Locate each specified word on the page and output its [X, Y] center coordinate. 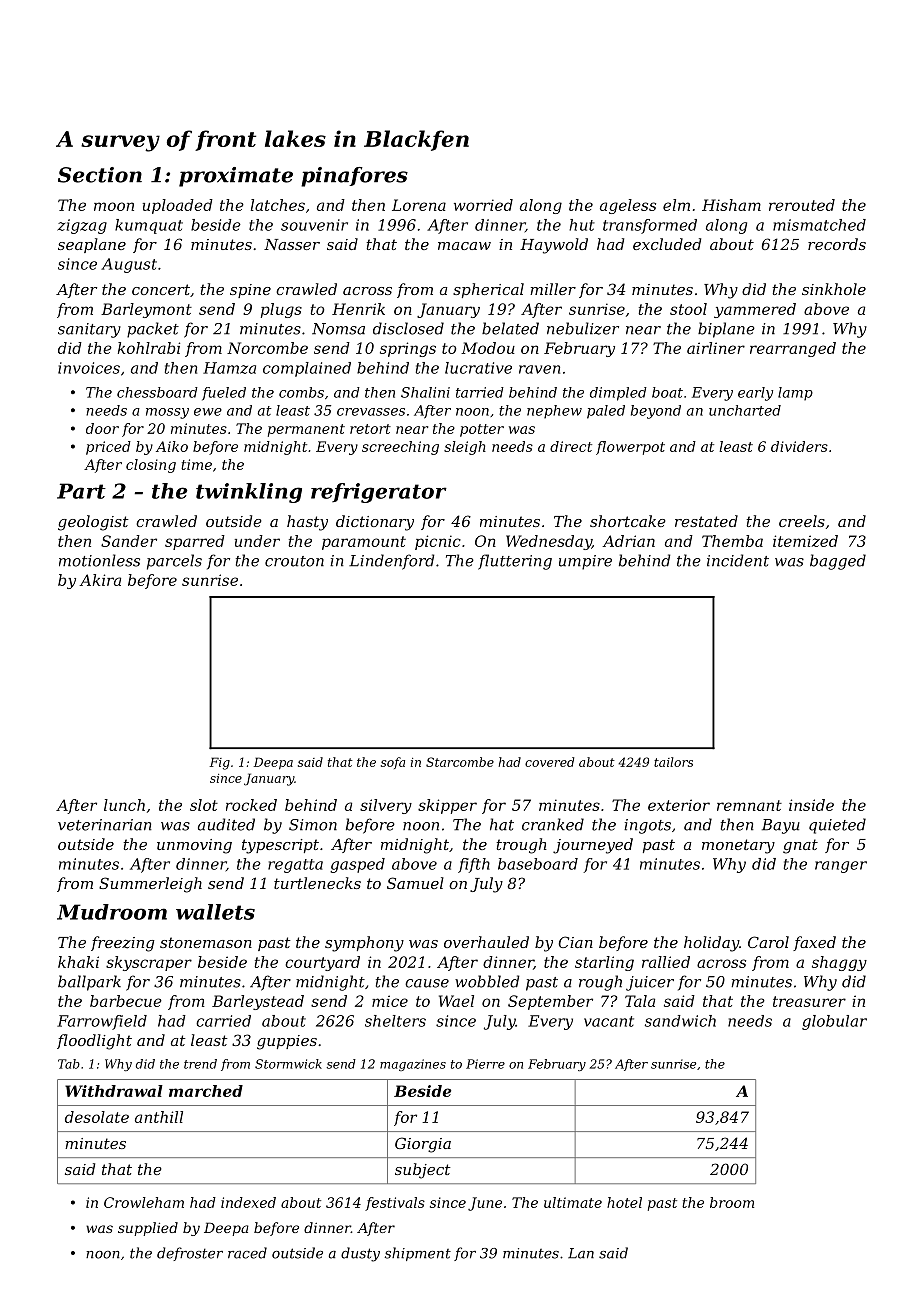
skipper [447, 806]
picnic [438, 542]
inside [811, 805]
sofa [393, 763]
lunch [124, 805]
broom [732, 1202]
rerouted [802, 205]
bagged [838, 562]
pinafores [354, 177]
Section [100, 175]
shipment [418, 1254]
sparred [195, 542]
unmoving [194, 846]
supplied [148, 1229]
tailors [673, 762]
